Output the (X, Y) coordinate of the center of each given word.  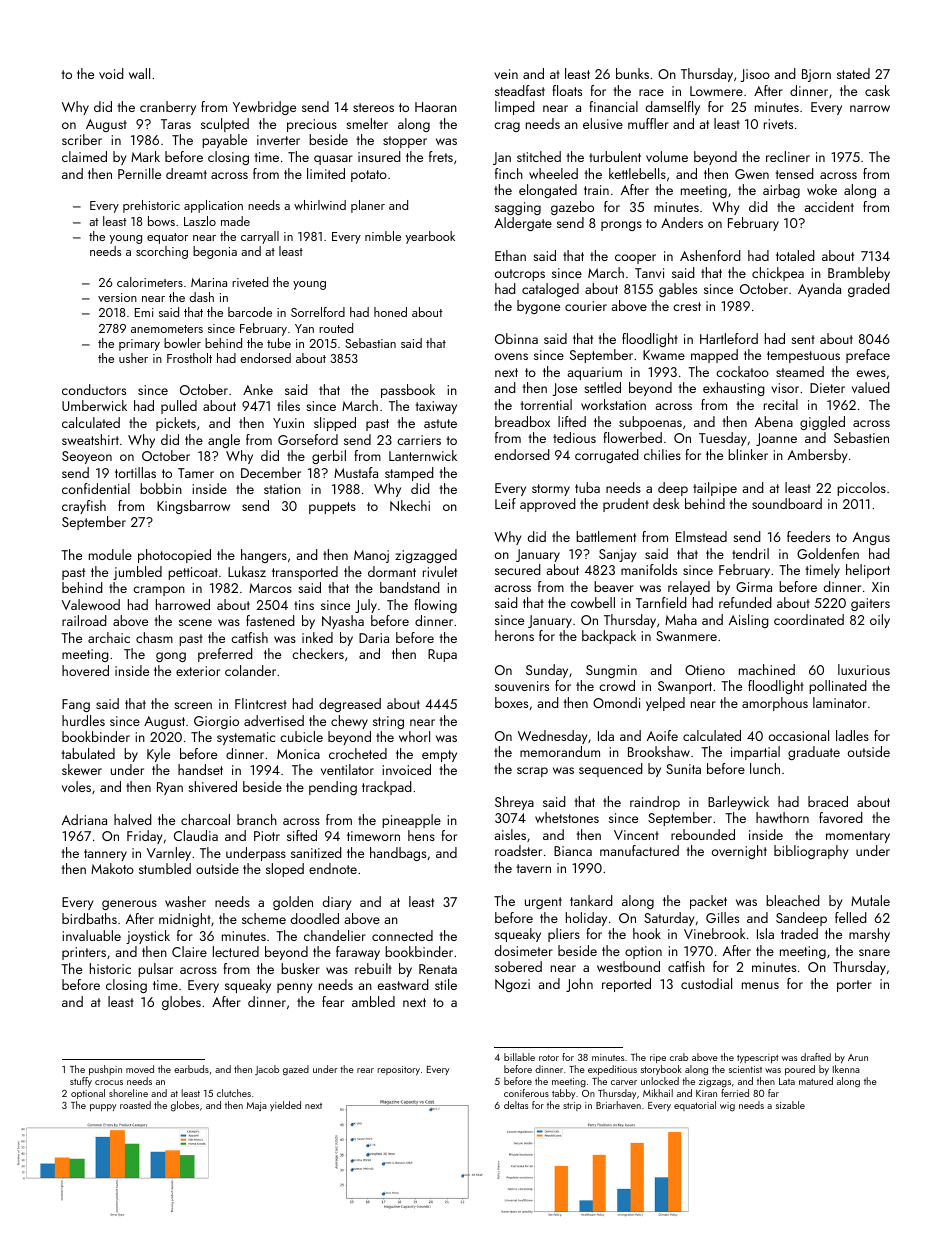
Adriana (84, 819)
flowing (435, 606)
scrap (532, 772)
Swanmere (686, 636)
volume (667, 156)
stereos (373, 107)
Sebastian (370, 343)
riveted (250, 282)
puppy (103, 1107)
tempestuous (803, 357)
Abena (774, 421)
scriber (82, 139)
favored (841, 817)
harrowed (183, 604)
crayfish (84, 507)
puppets (332, 508)
